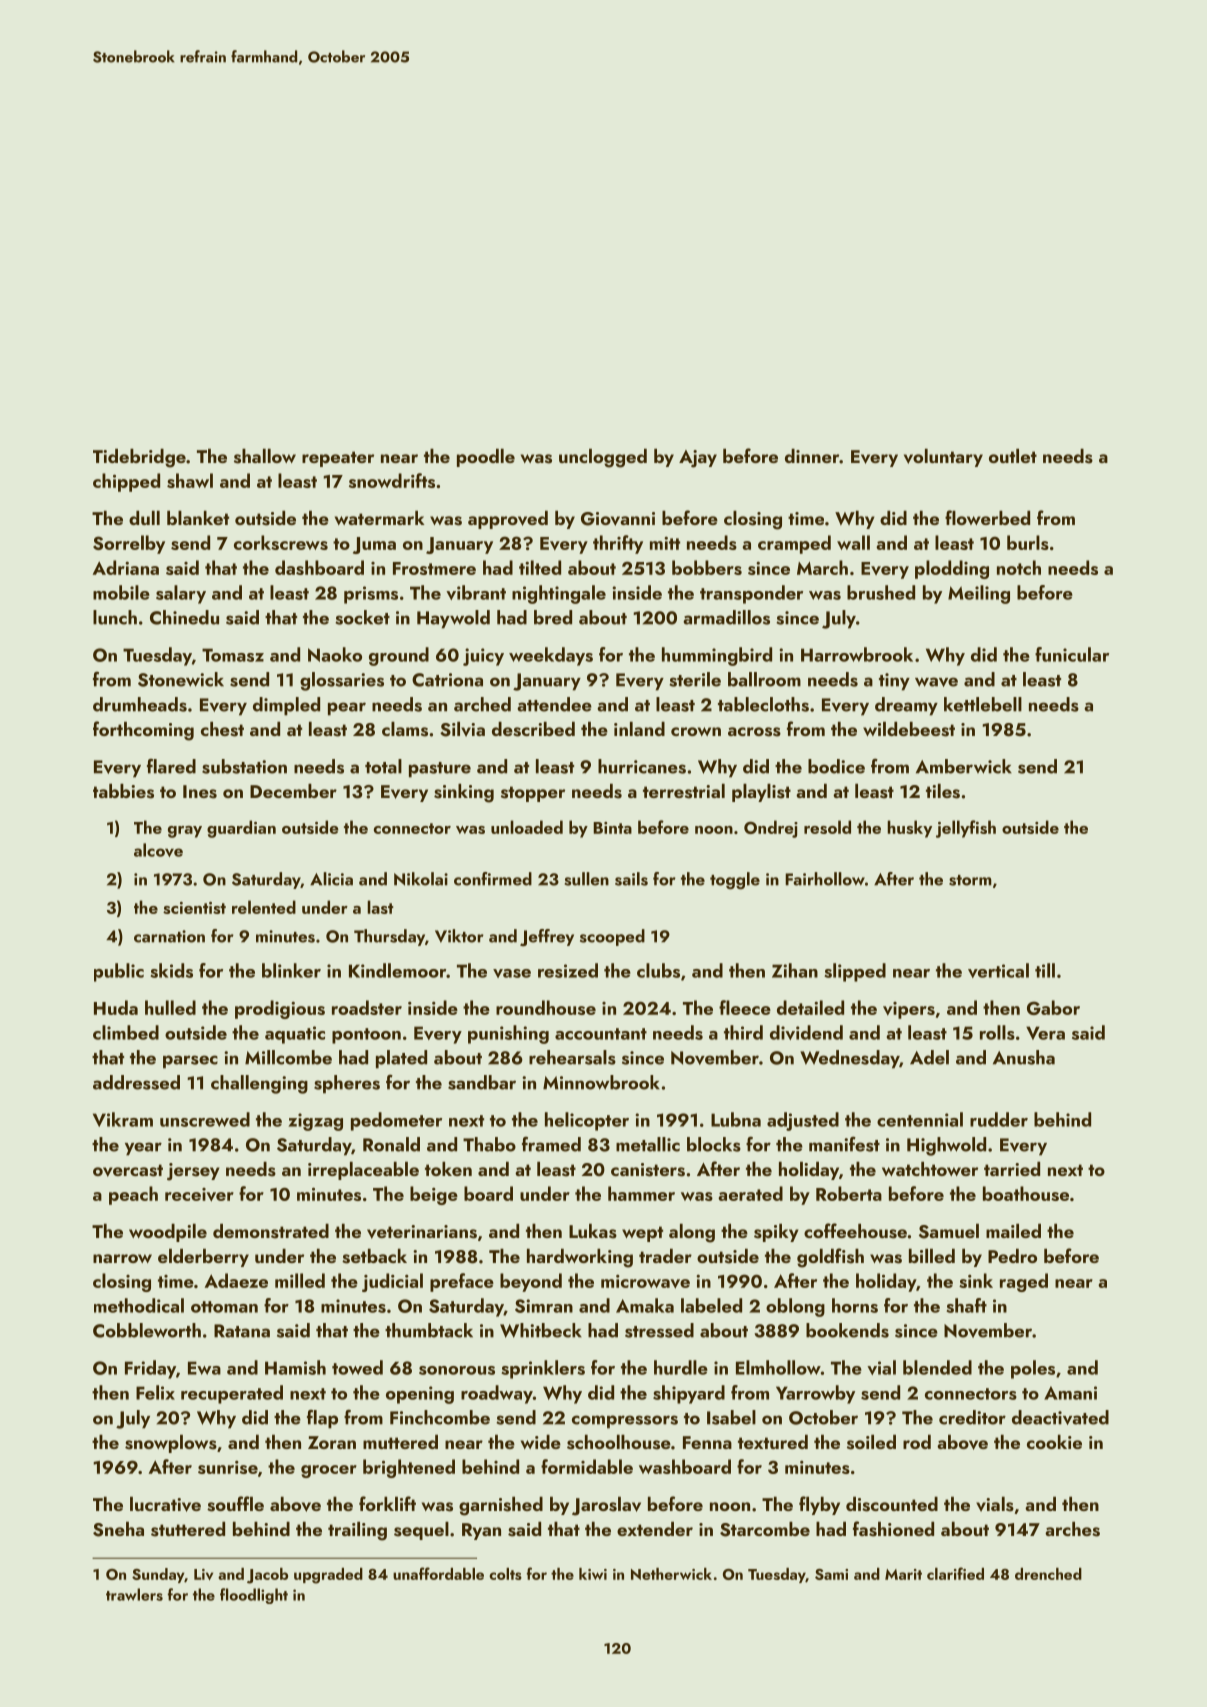  What do you see at coordinates (329, 1471) in the screenshot?
I see `grocer` at bounding box center [329, 1471].
